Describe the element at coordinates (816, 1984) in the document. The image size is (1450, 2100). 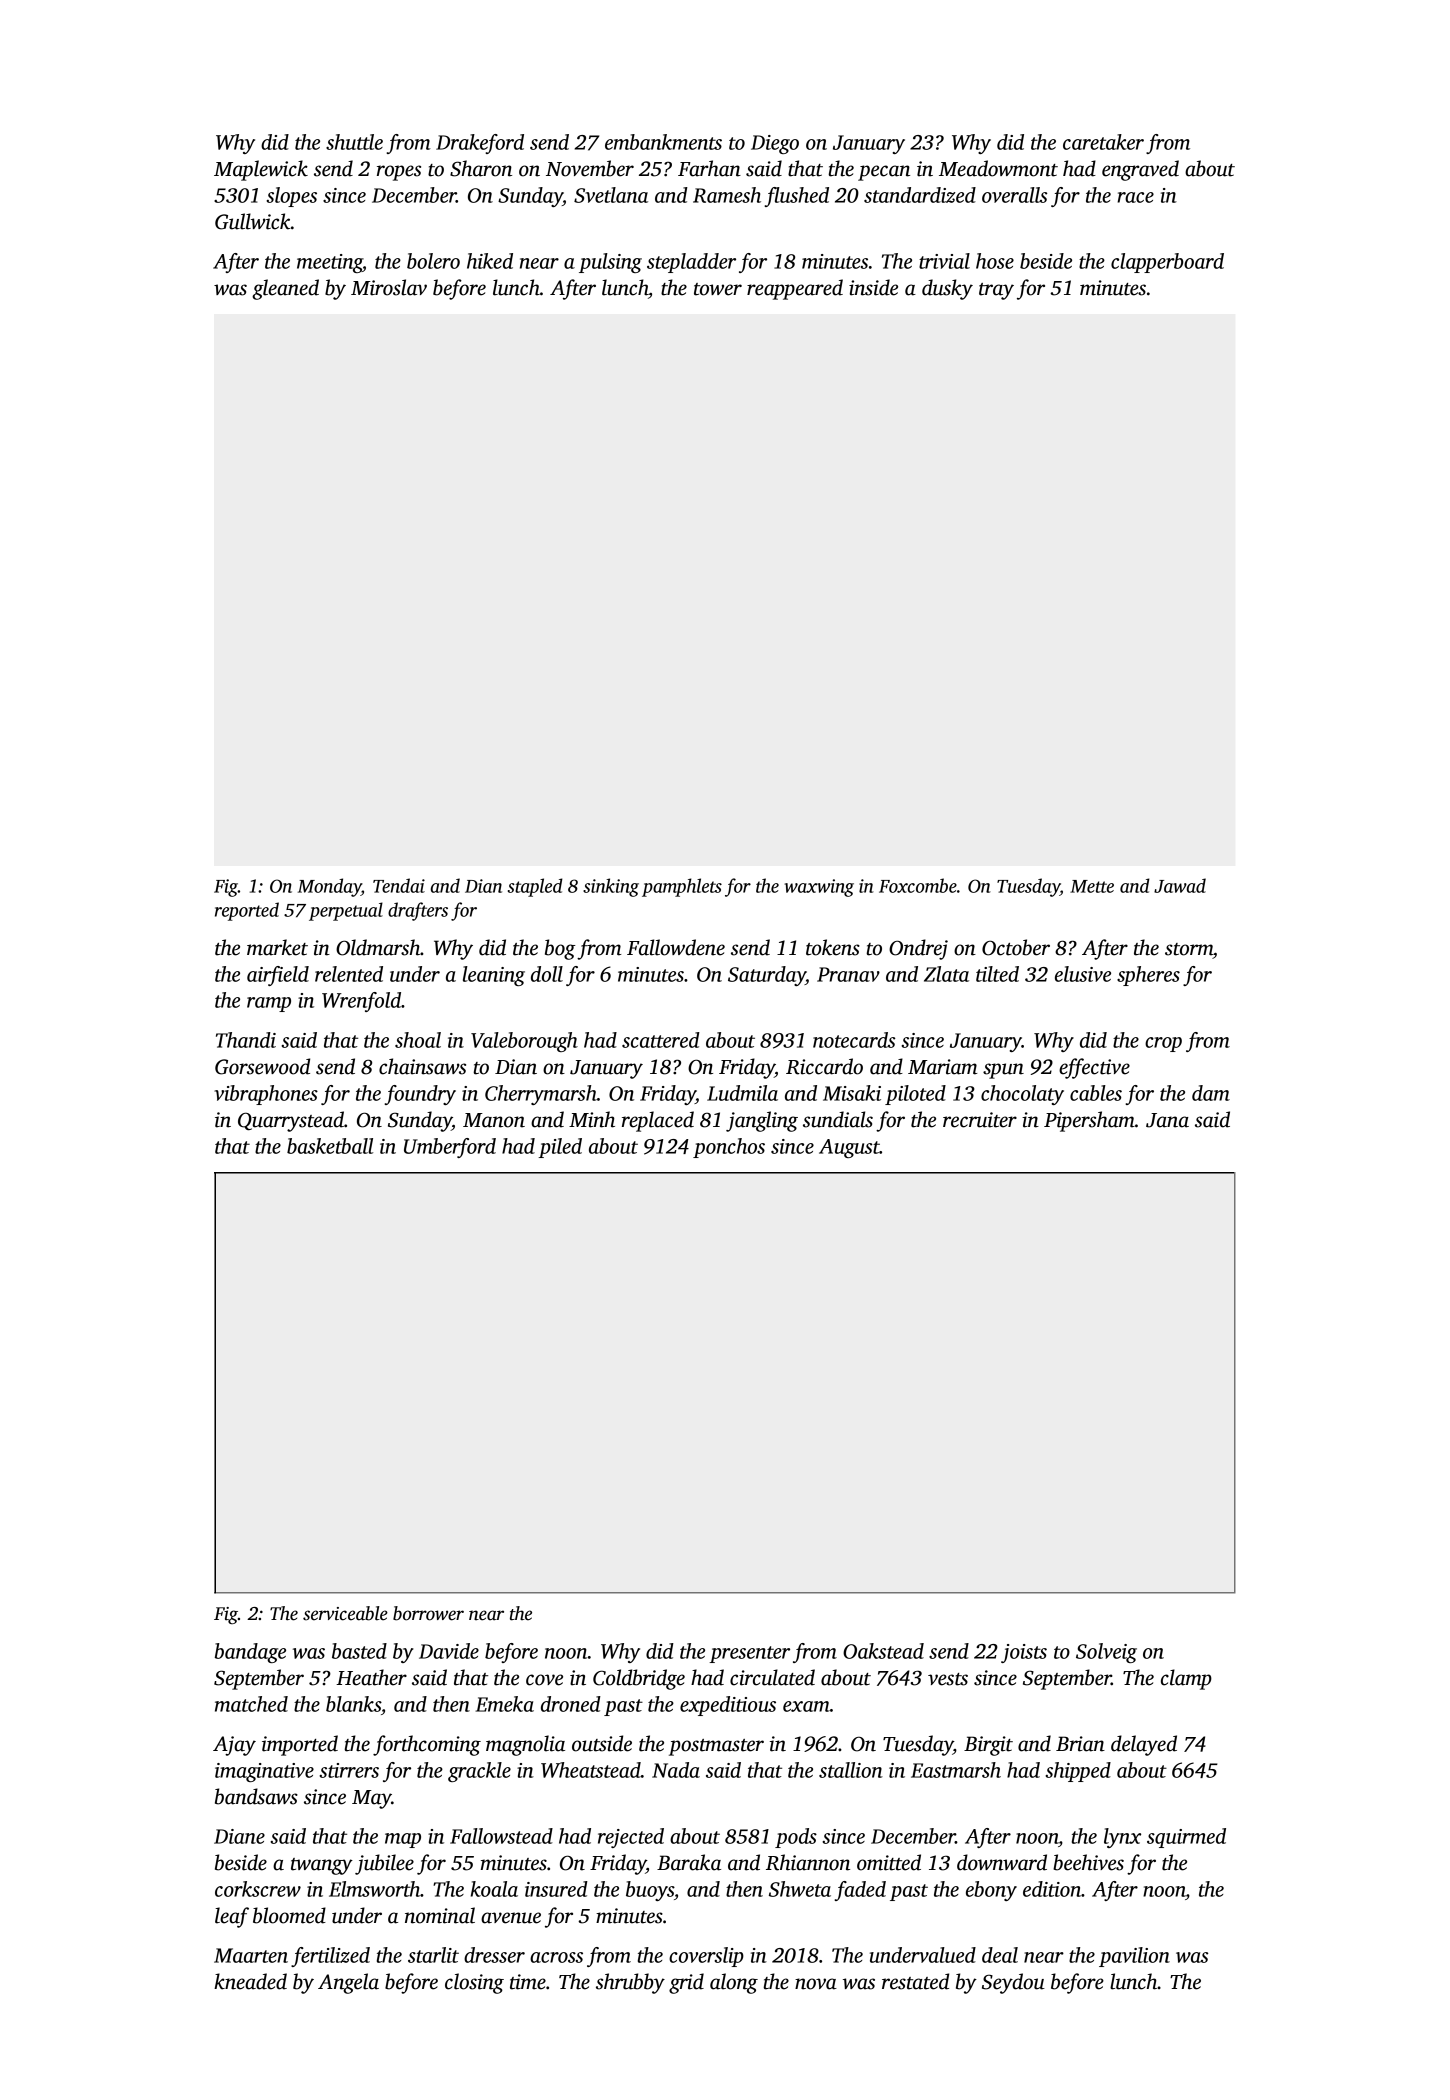
I see `nova` at that location.
